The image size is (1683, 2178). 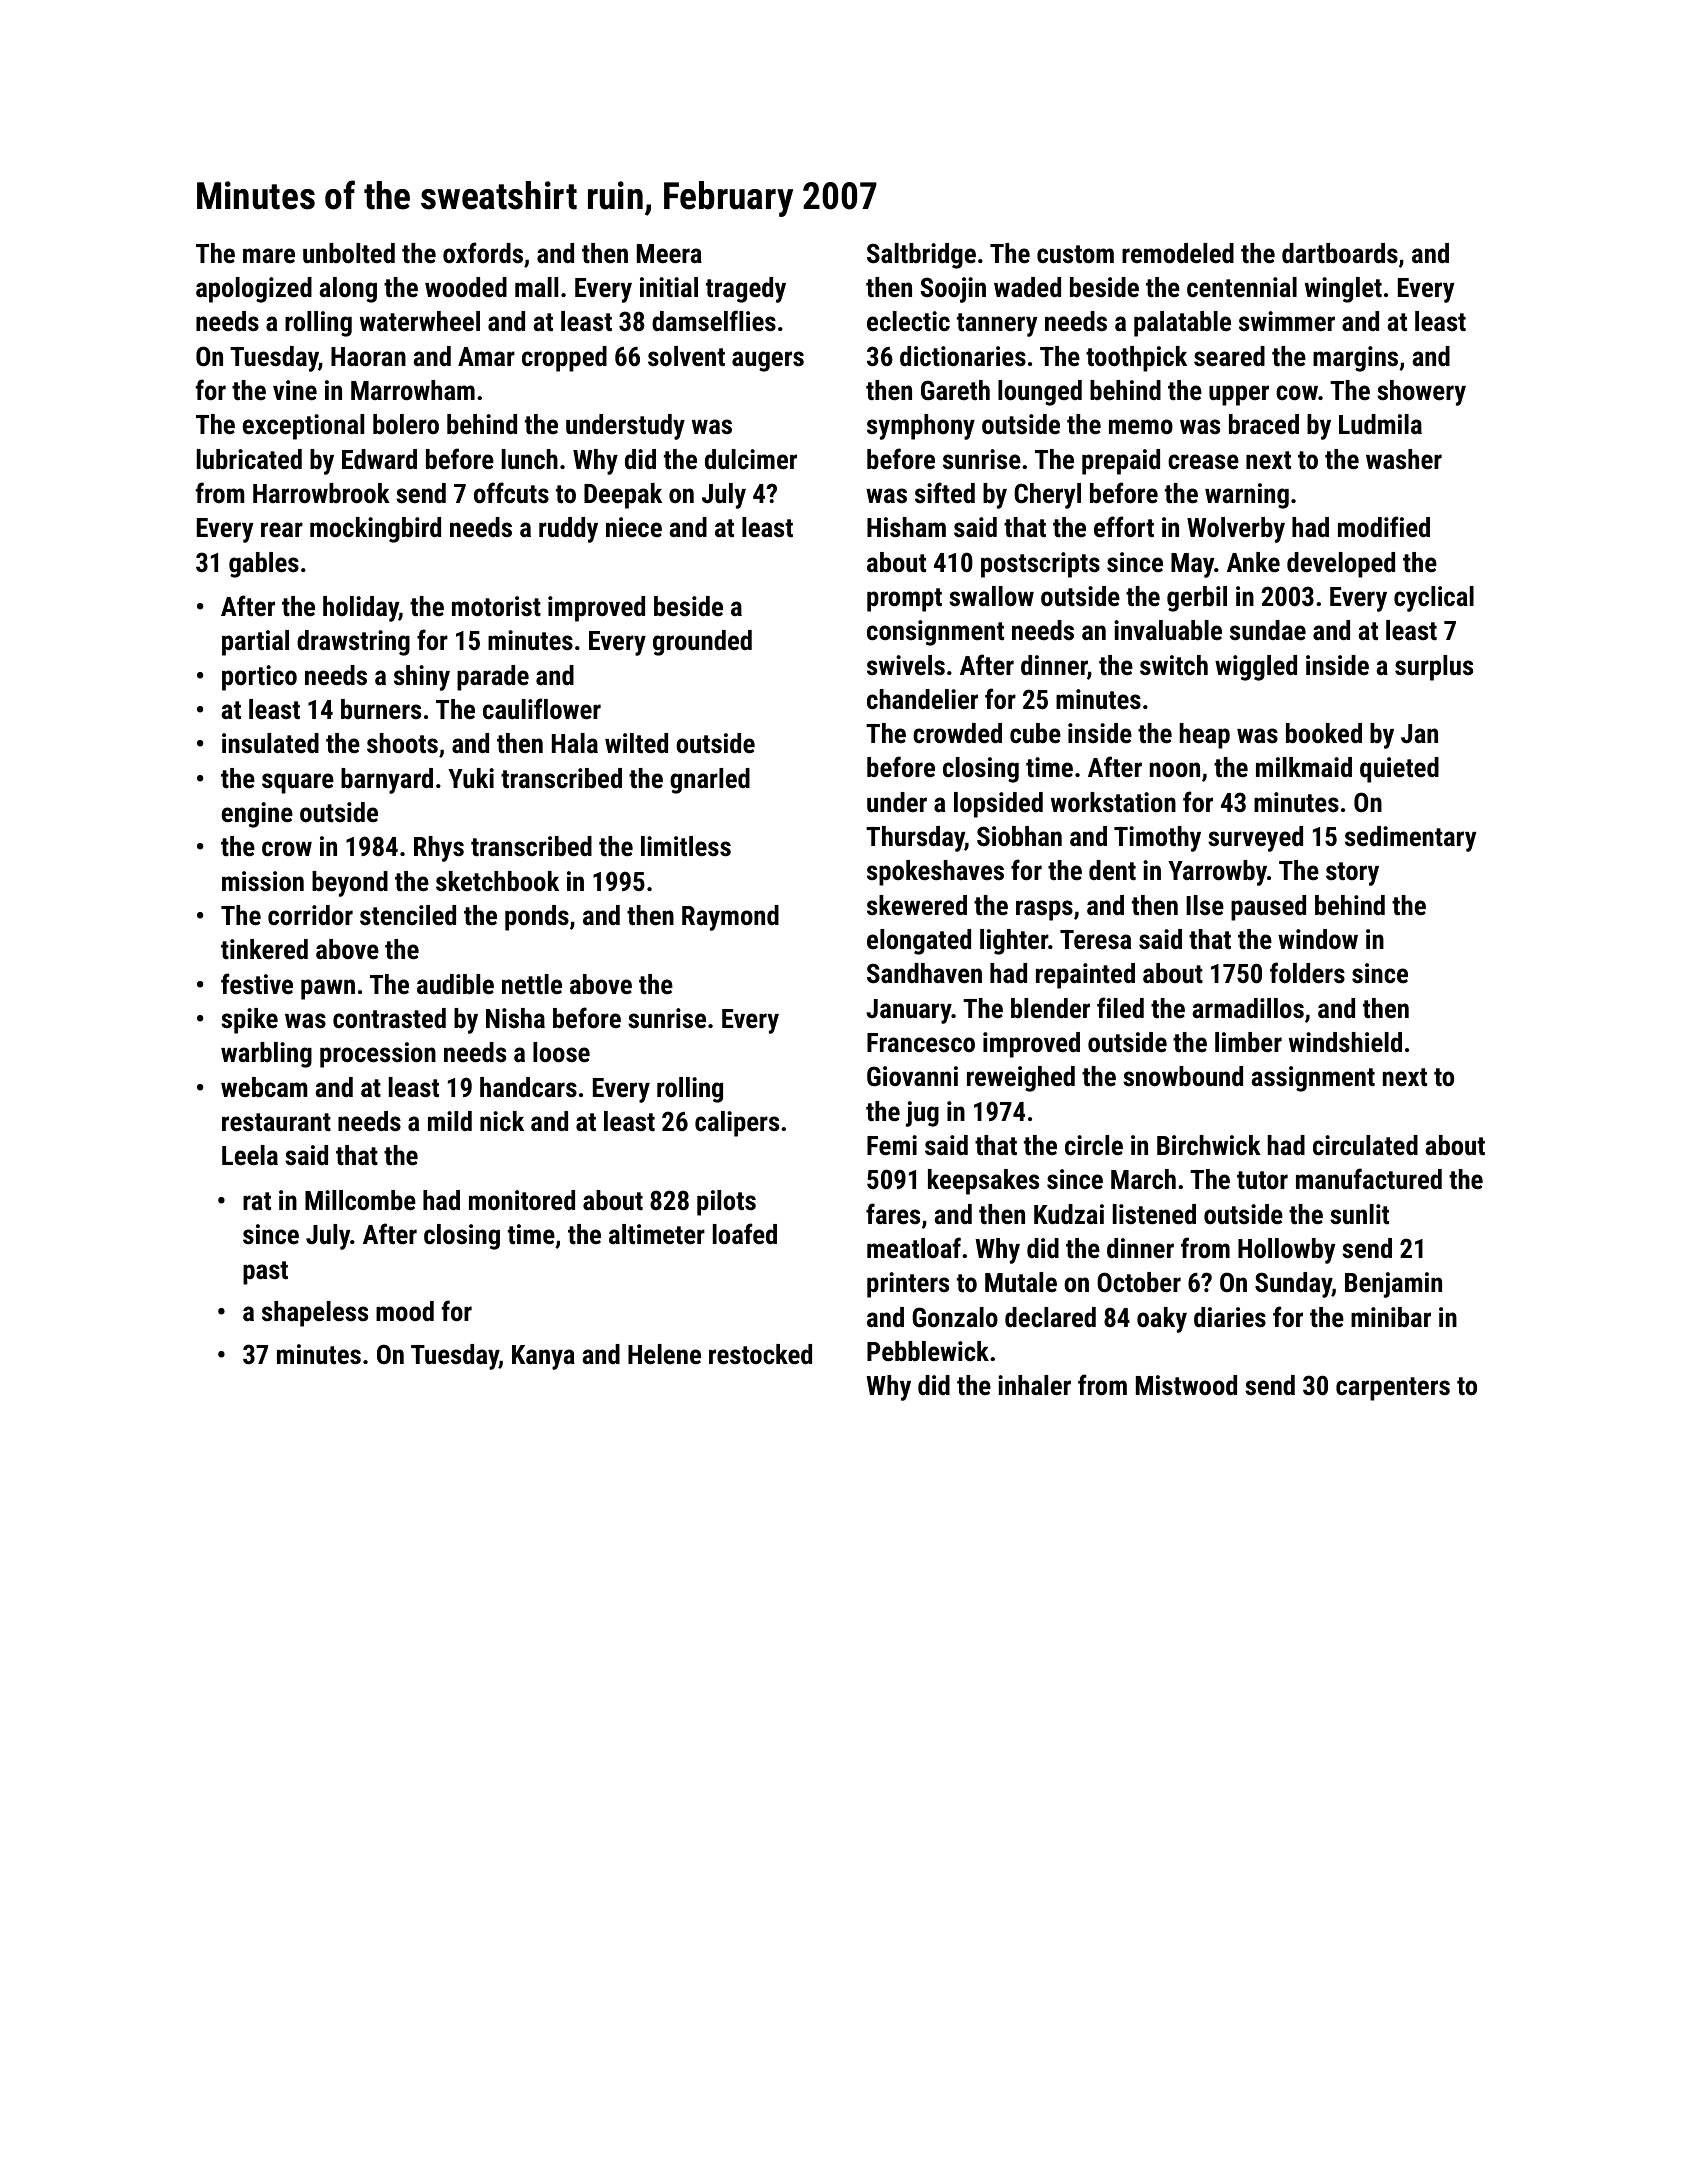 I want to click on wilted, so click(x=636, y=743).
